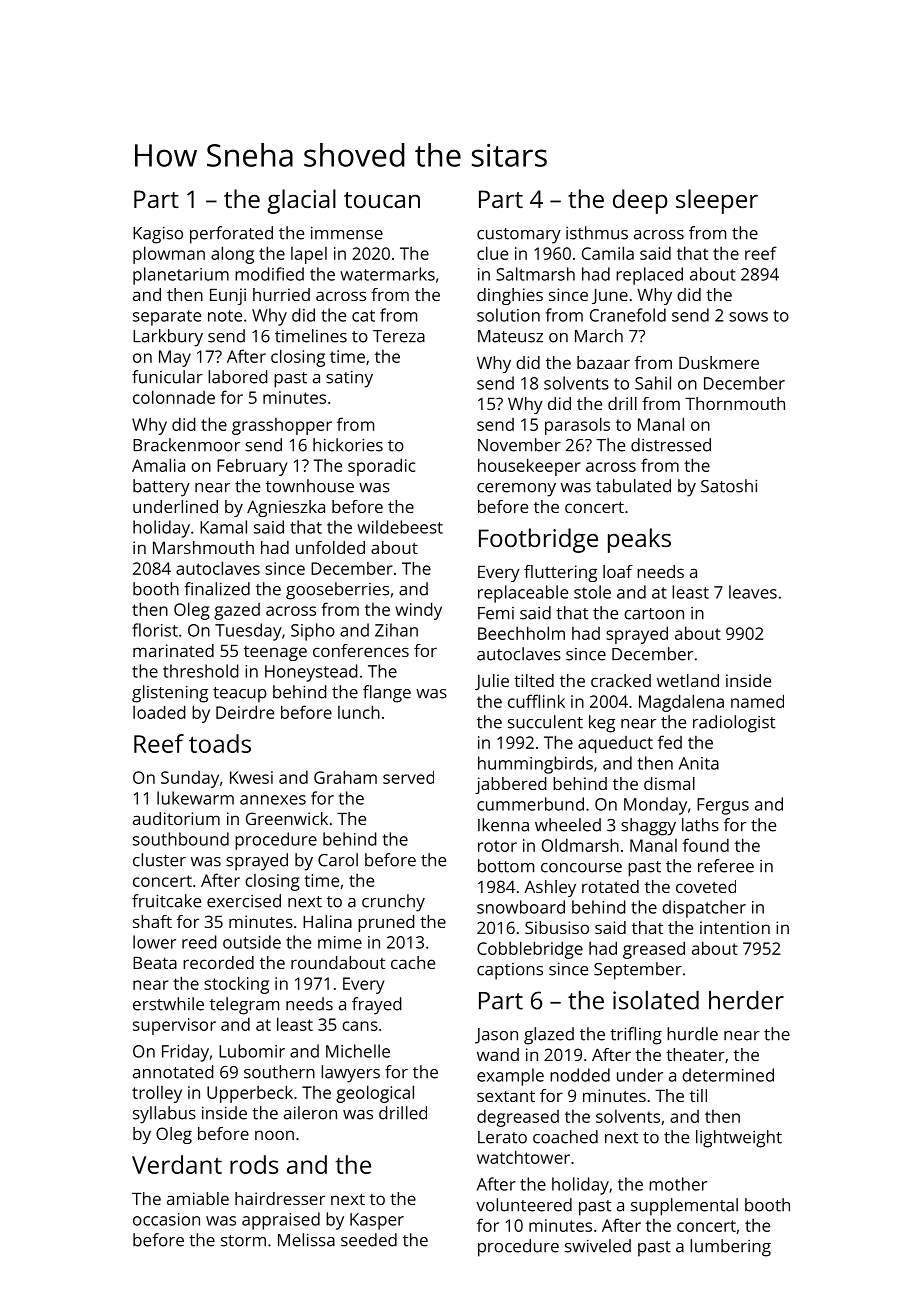 This image has height=1314, width=924. What do you see at coordinates (243, 1241) in the image?
I see `storm` at bounding box center [243, 1241].
